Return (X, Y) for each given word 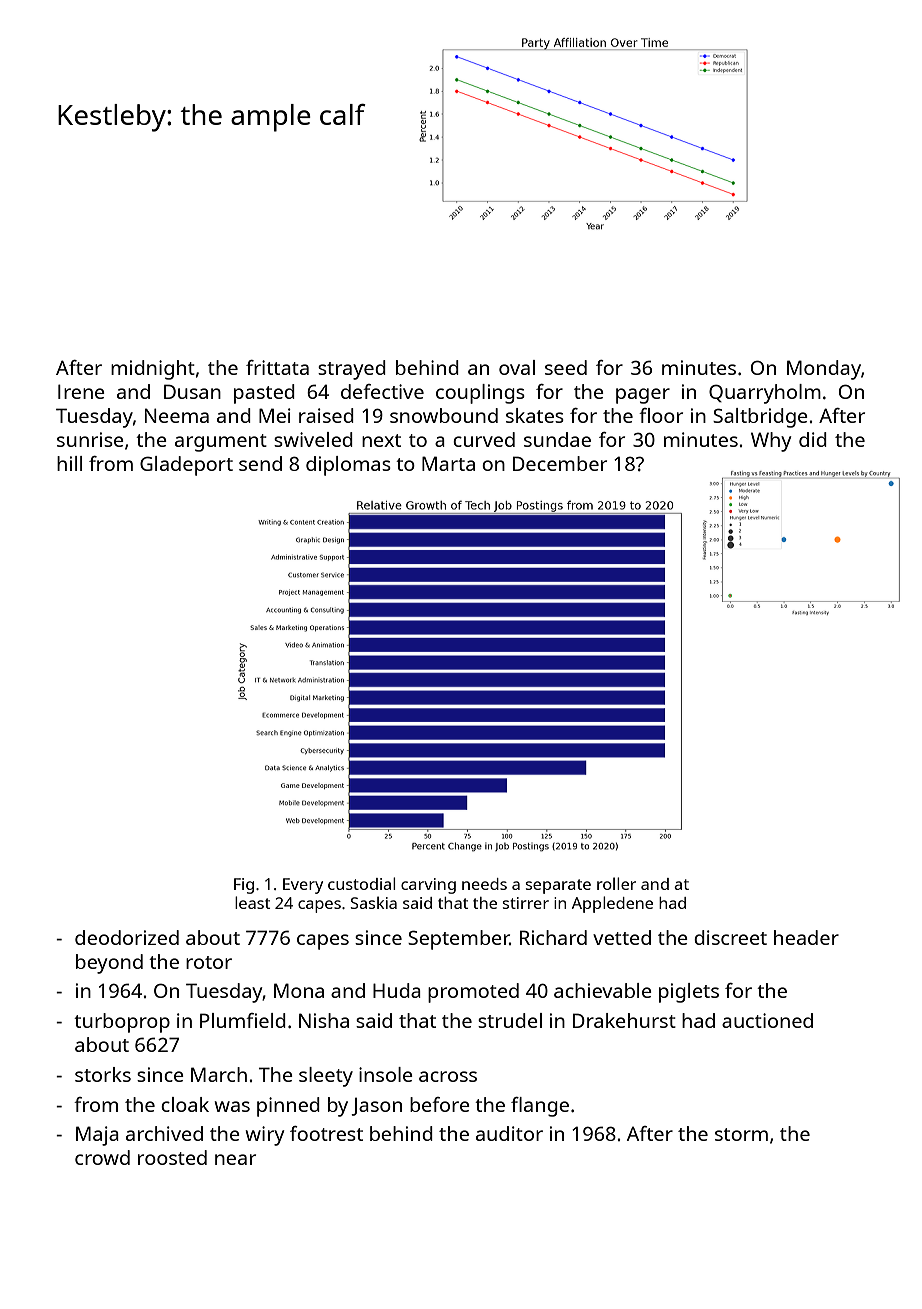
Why (771, 442)
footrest (326, 1133)
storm (741, 1134)
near (235, 1159)
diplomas (348, 466)
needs (484, 884)
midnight (153, 370)
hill (69, 463)
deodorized (127, 937)
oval (517, 367)
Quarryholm (765, 394)
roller (616, 883)
